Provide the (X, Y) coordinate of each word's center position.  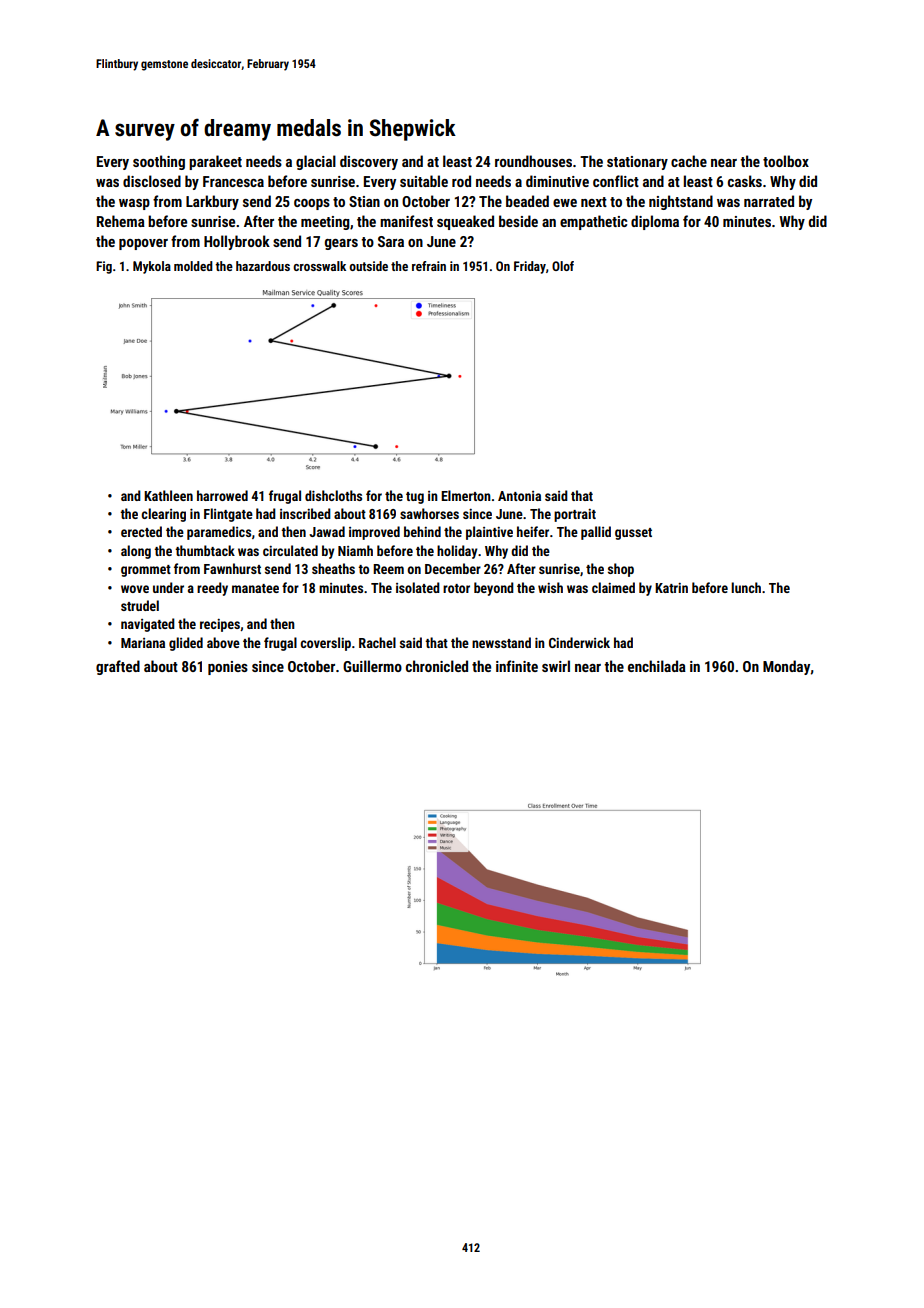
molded (193, 266)
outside (368, 266)
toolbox (786, 161)
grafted (118, 667)
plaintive (489, 533)
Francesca (233, 181)
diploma (655, 222)
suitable (424, 181)
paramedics (219, 533)
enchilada (657, 666)
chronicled (437, 666)
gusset (633, 534)
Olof (563, 266)
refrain (429, 266)
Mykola (152, 267)
